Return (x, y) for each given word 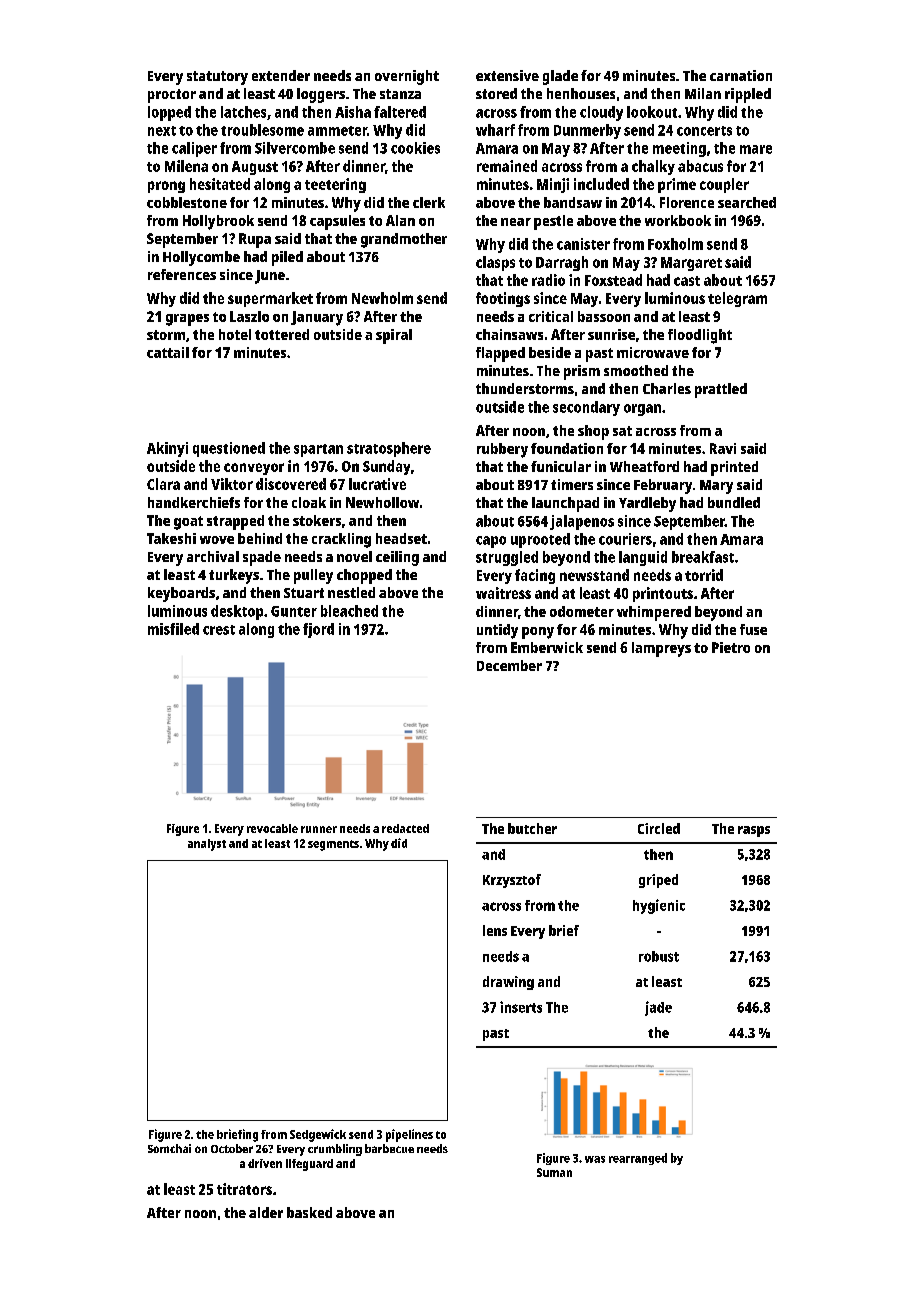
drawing (508, 983)
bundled (734, 502)
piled (287, 258)
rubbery (502, 450)
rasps (754, 831)
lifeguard (309, 1165)
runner (319, 829)
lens (495, 930)
